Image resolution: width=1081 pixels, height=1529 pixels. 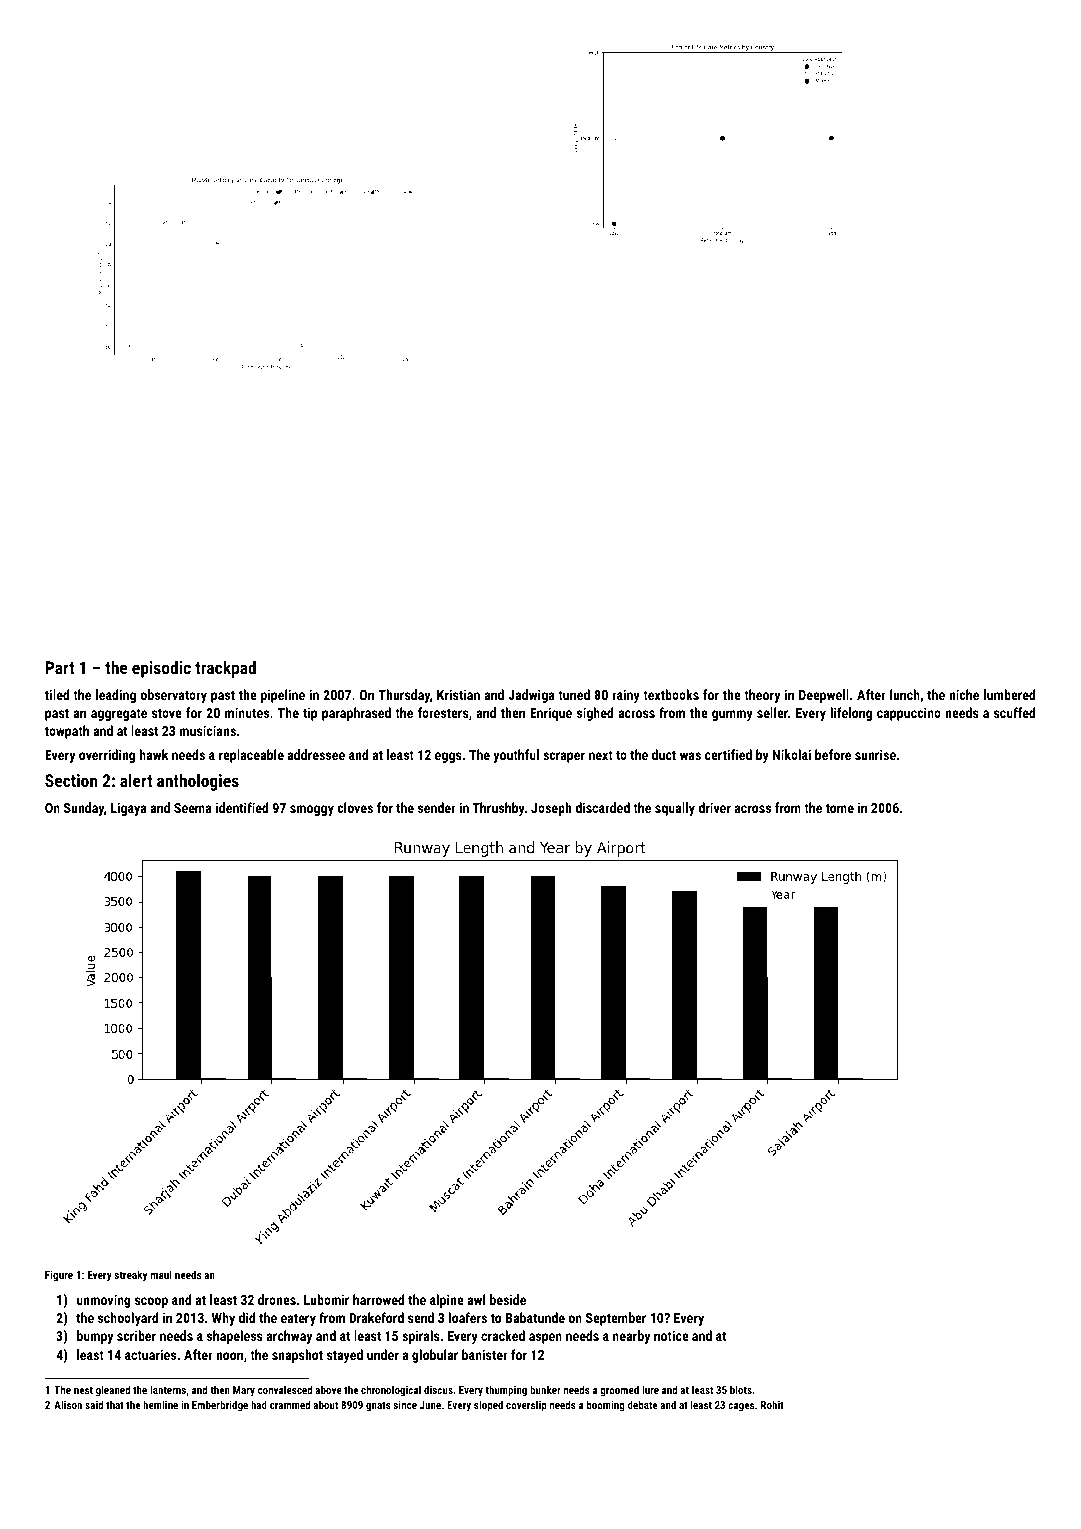 What do you see at coordinates (714, 807) in the screenshot?
I see `driver` at bounding box center [714, 807].
